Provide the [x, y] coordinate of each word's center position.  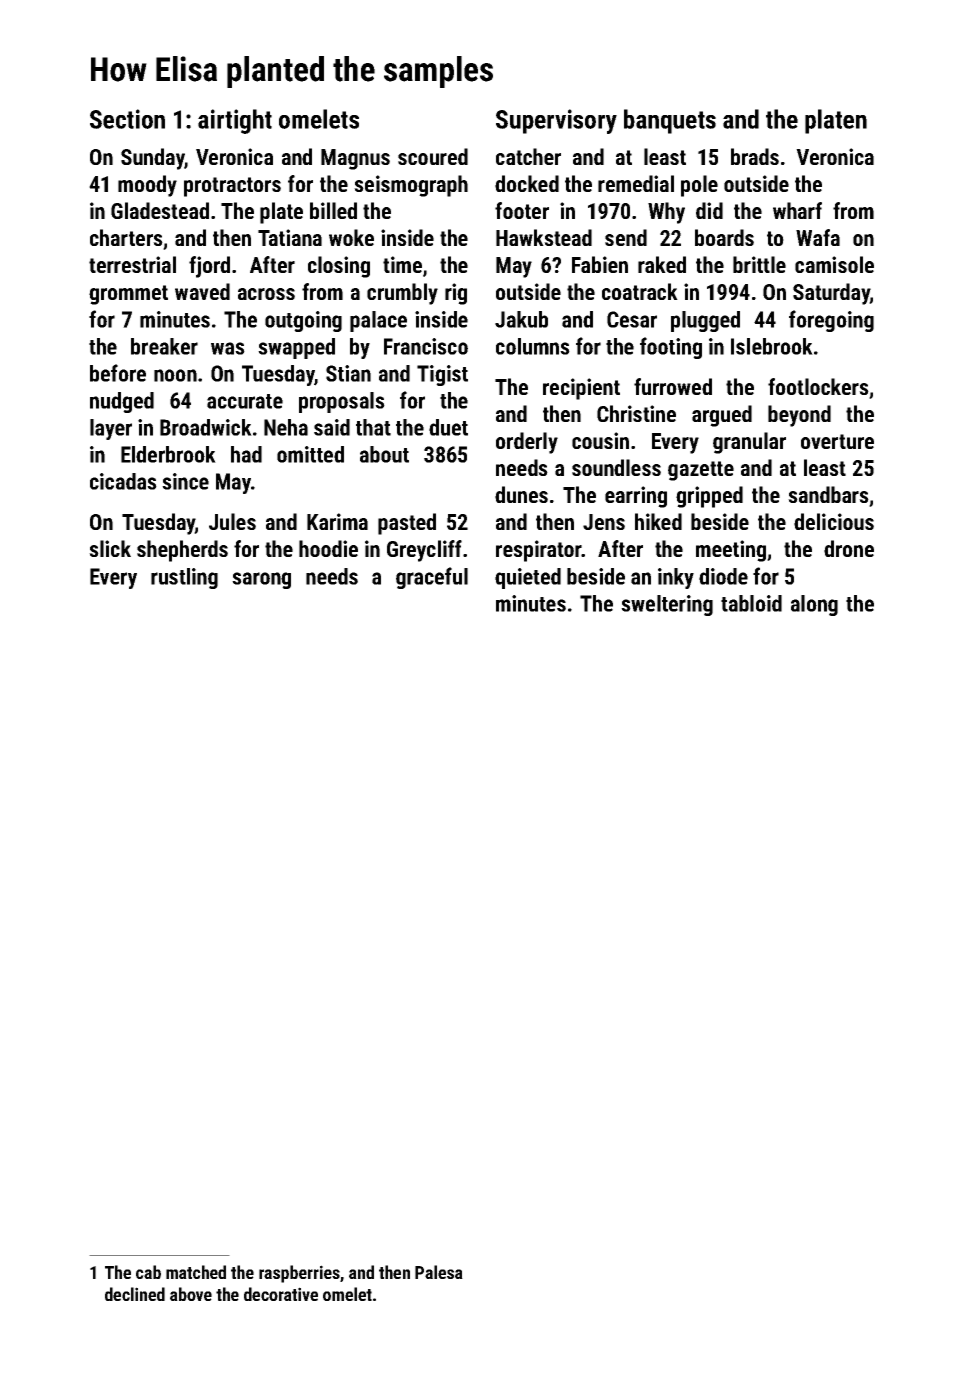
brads [755, 156]
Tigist [442, 375]
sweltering [667, 605]
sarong [261, 580]
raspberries [299, 1274]
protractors [232, 187]
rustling [184, 578]
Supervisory [556, 121]
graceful [432, 578]
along [814, 605]
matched [196, 1272]
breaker [164, 346]
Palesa [439, 1272]
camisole [834, 264]
